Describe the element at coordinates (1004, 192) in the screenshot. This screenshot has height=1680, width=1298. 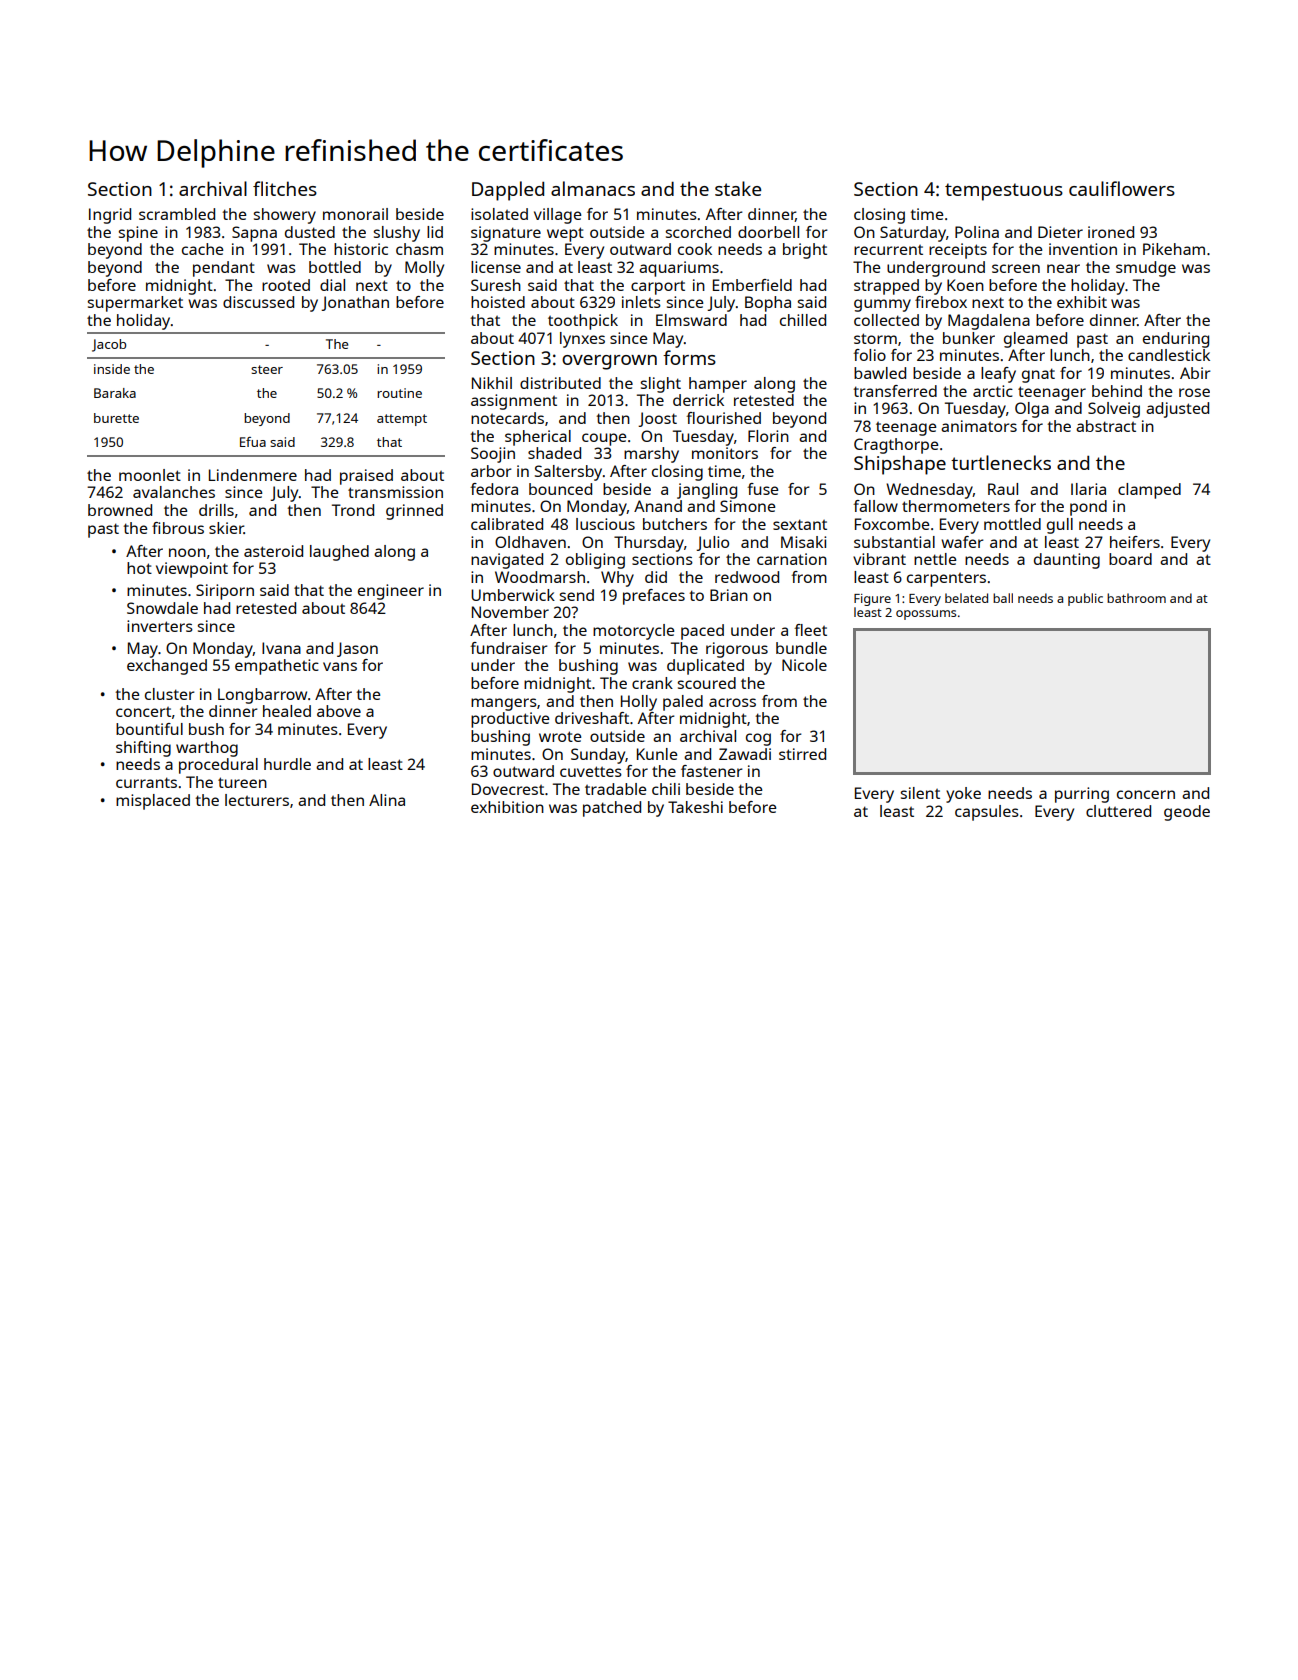
I see `tempestuous` at that location.
